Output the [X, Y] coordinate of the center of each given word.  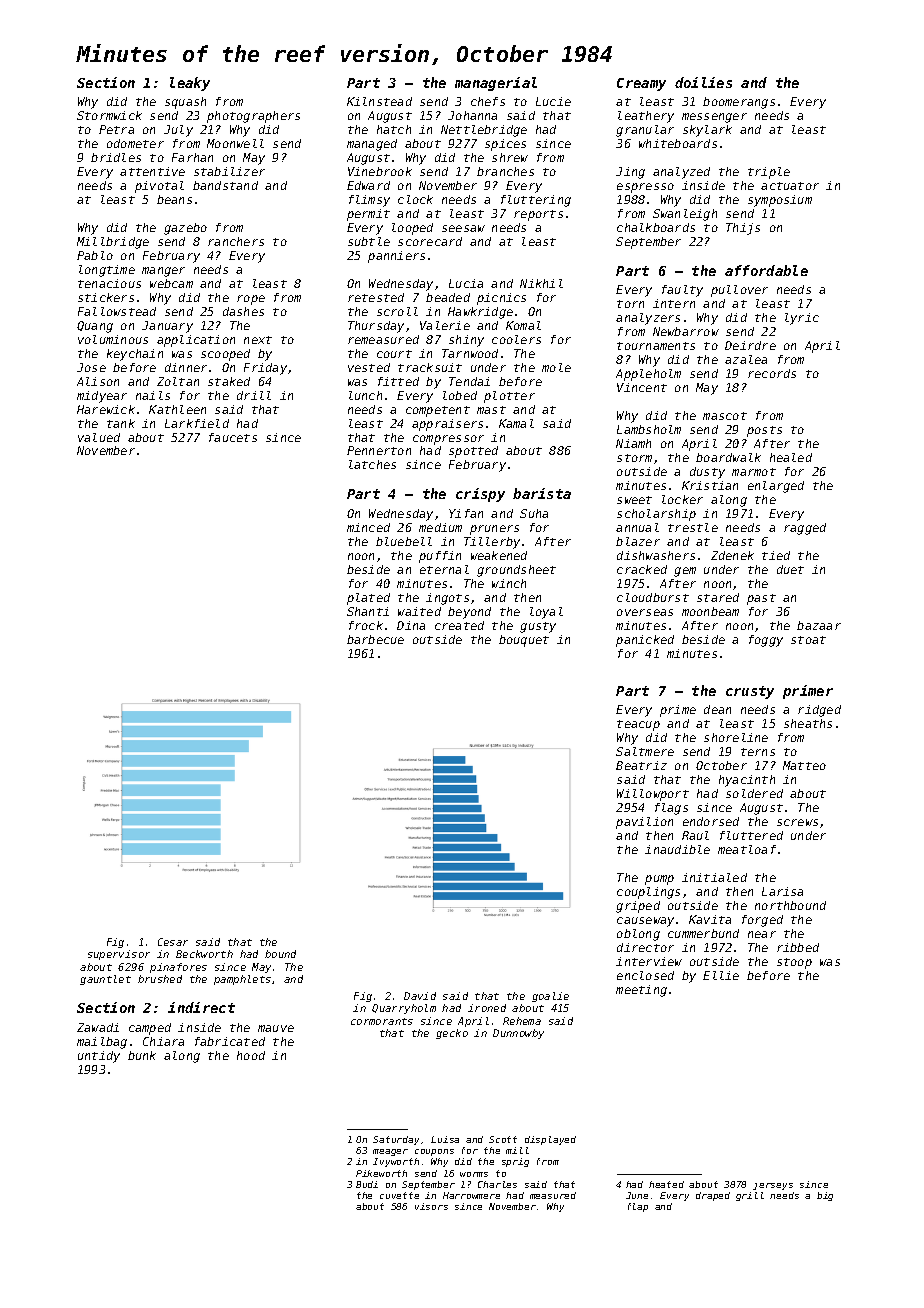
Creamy [641, 84]
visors [431, 1206]
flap [638, 1207]
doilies [703, 82]
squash [185, 103]
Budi [367, 1184]
